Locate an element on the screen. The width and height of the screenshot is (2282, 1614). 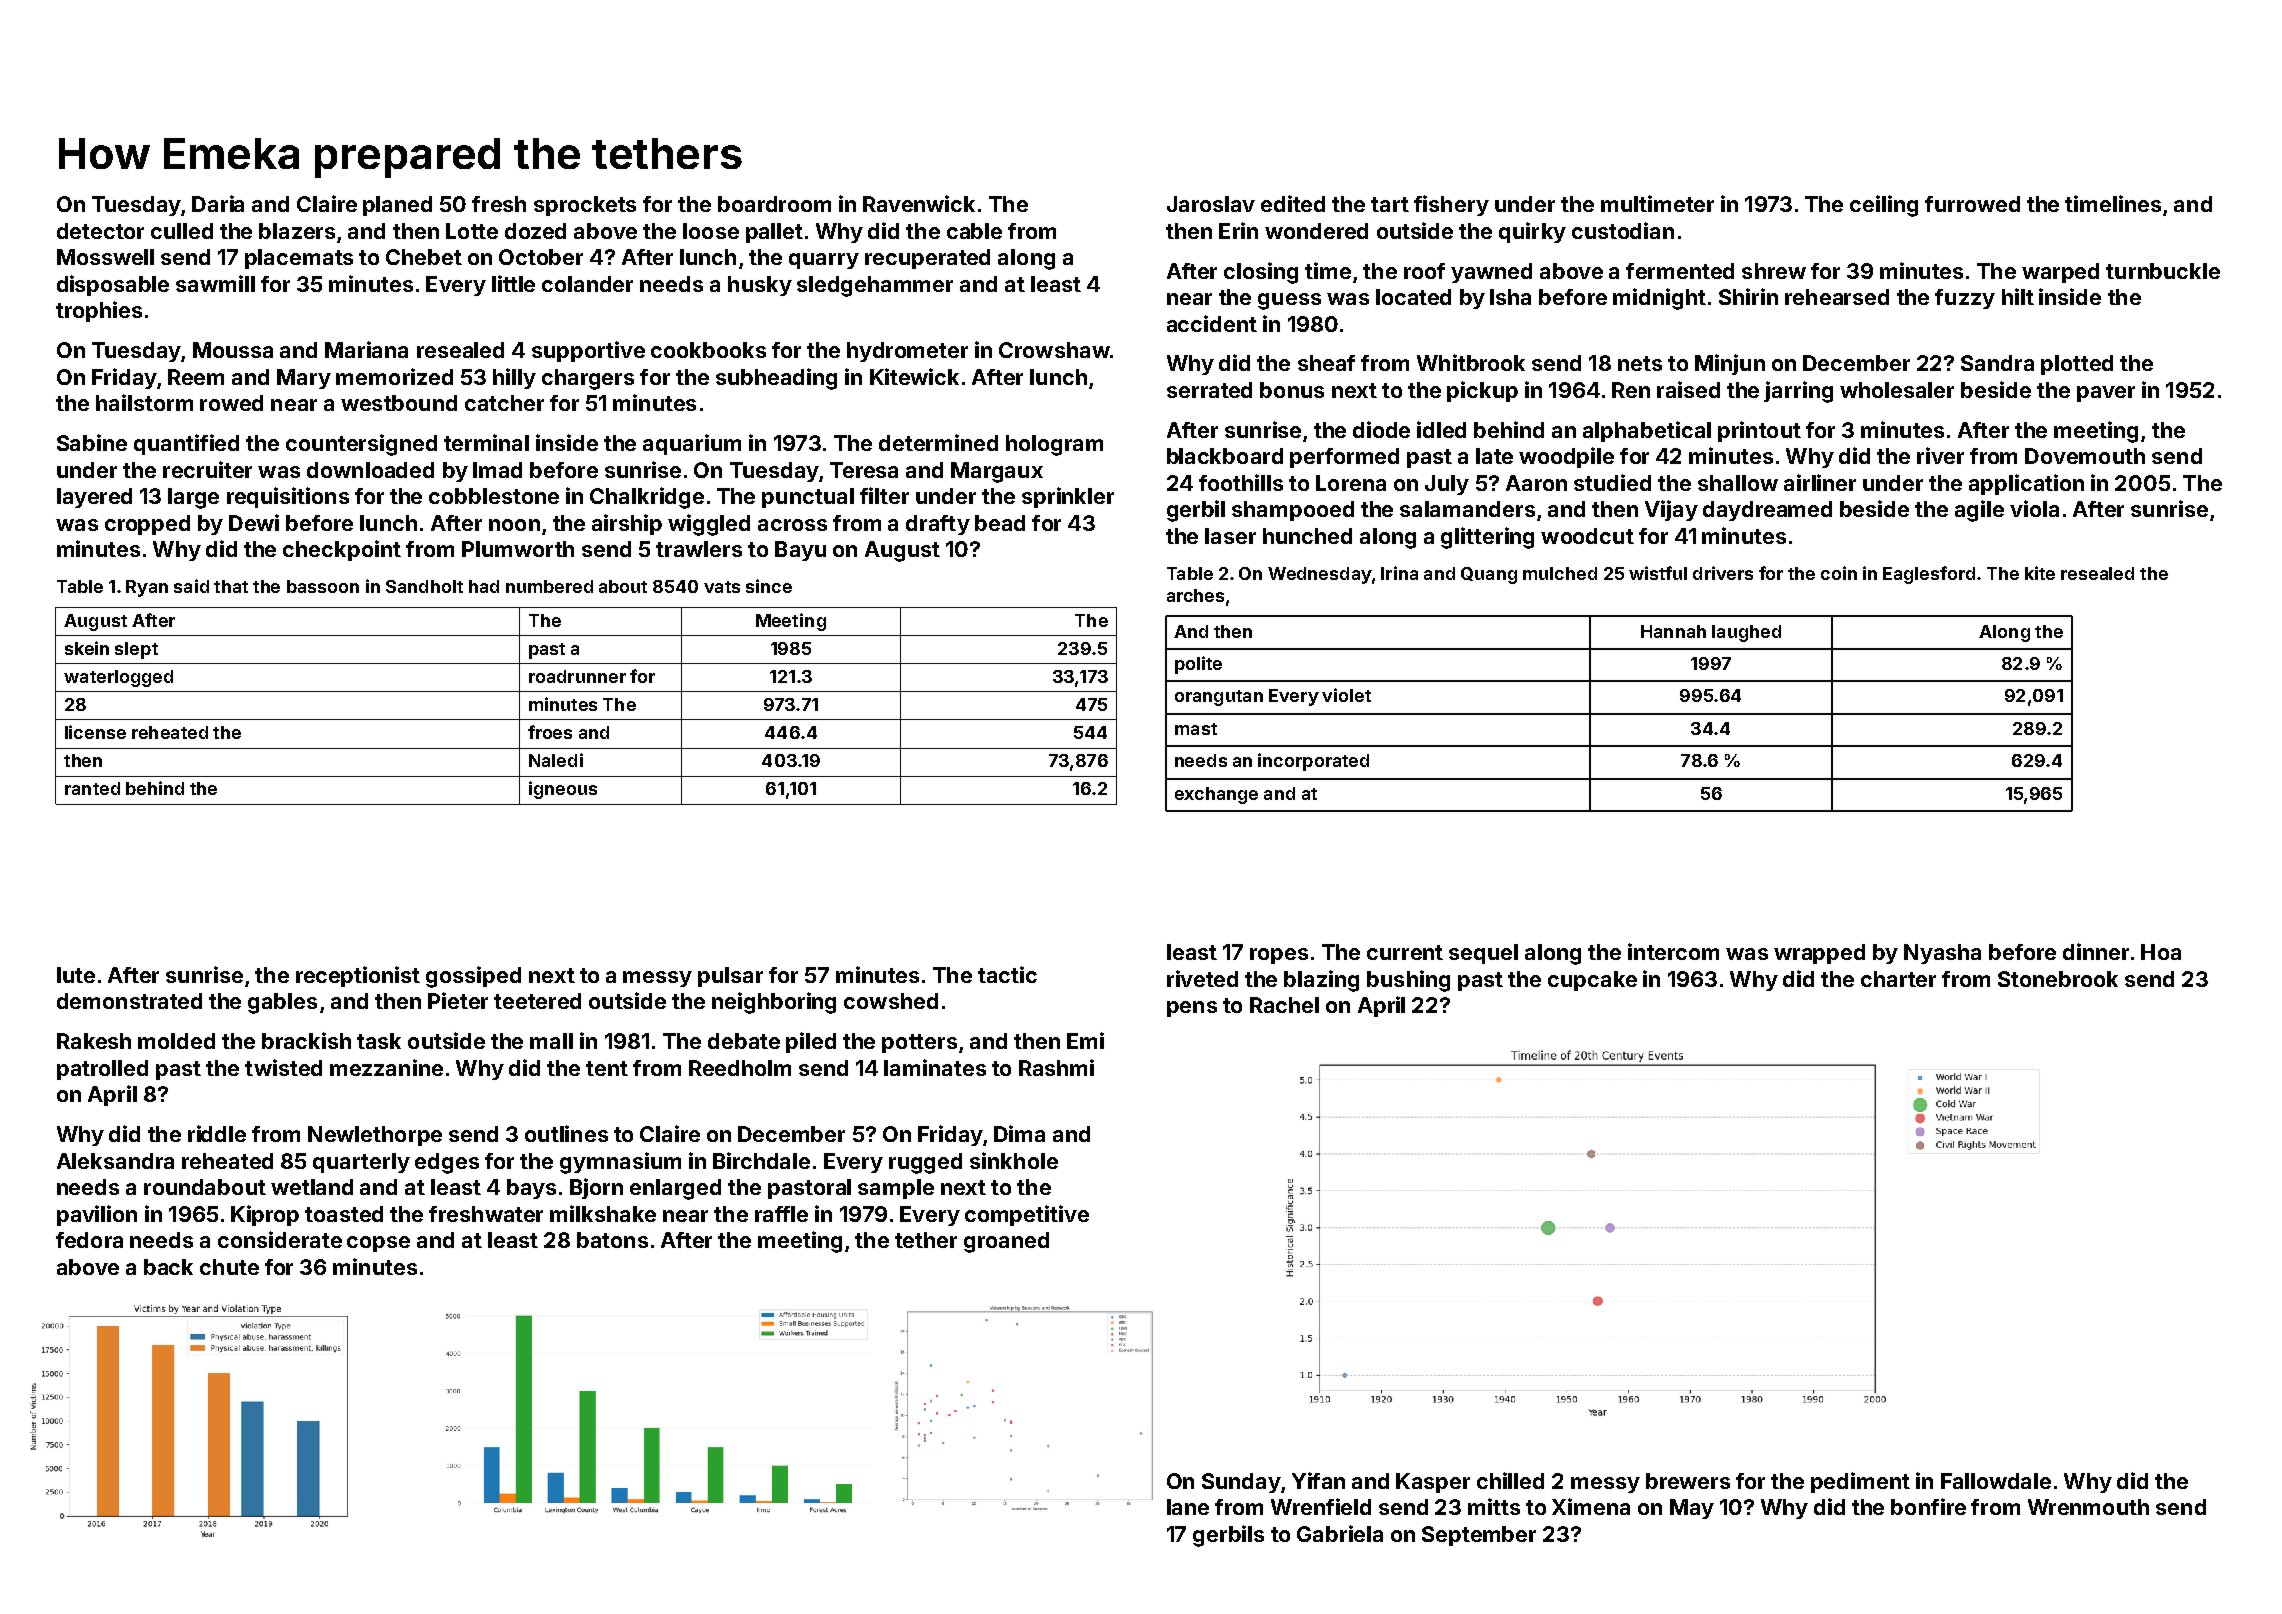
Gabriela is located at coordinates (1340, 1533).
